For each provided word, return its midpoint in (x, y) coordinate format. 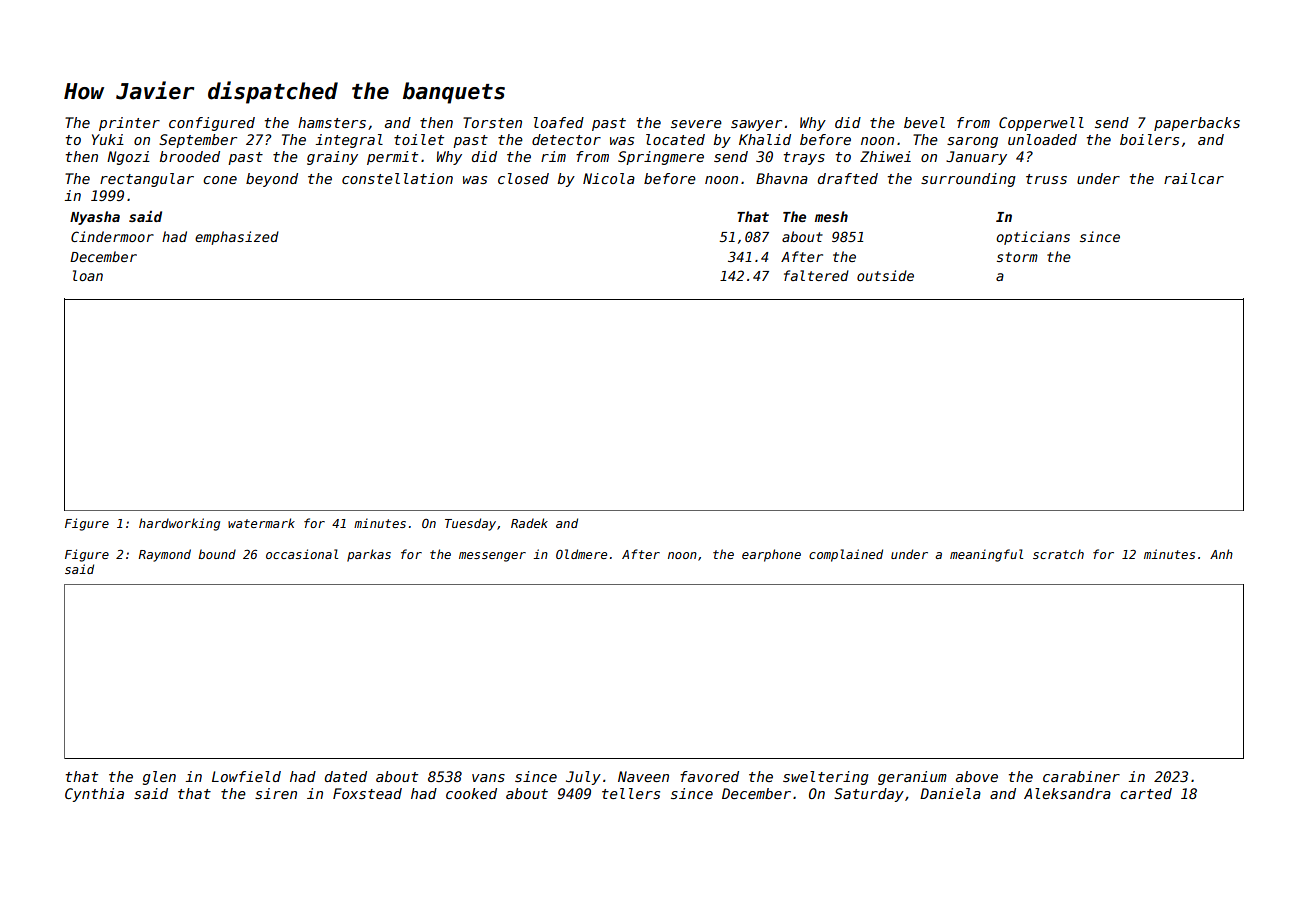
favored (709, 776)
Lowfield (246, 776)
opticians (1033, 238)
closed (523, 178)
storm (1017, 257)
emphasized (237, 238)
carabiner (1081, 776)
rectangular (147, 180)
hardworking (179, 524)
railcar (1194, 178)
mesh (831, 216)
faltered (816, 275)
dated (346, 776)
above (977, 776)
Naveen (643, 776)
